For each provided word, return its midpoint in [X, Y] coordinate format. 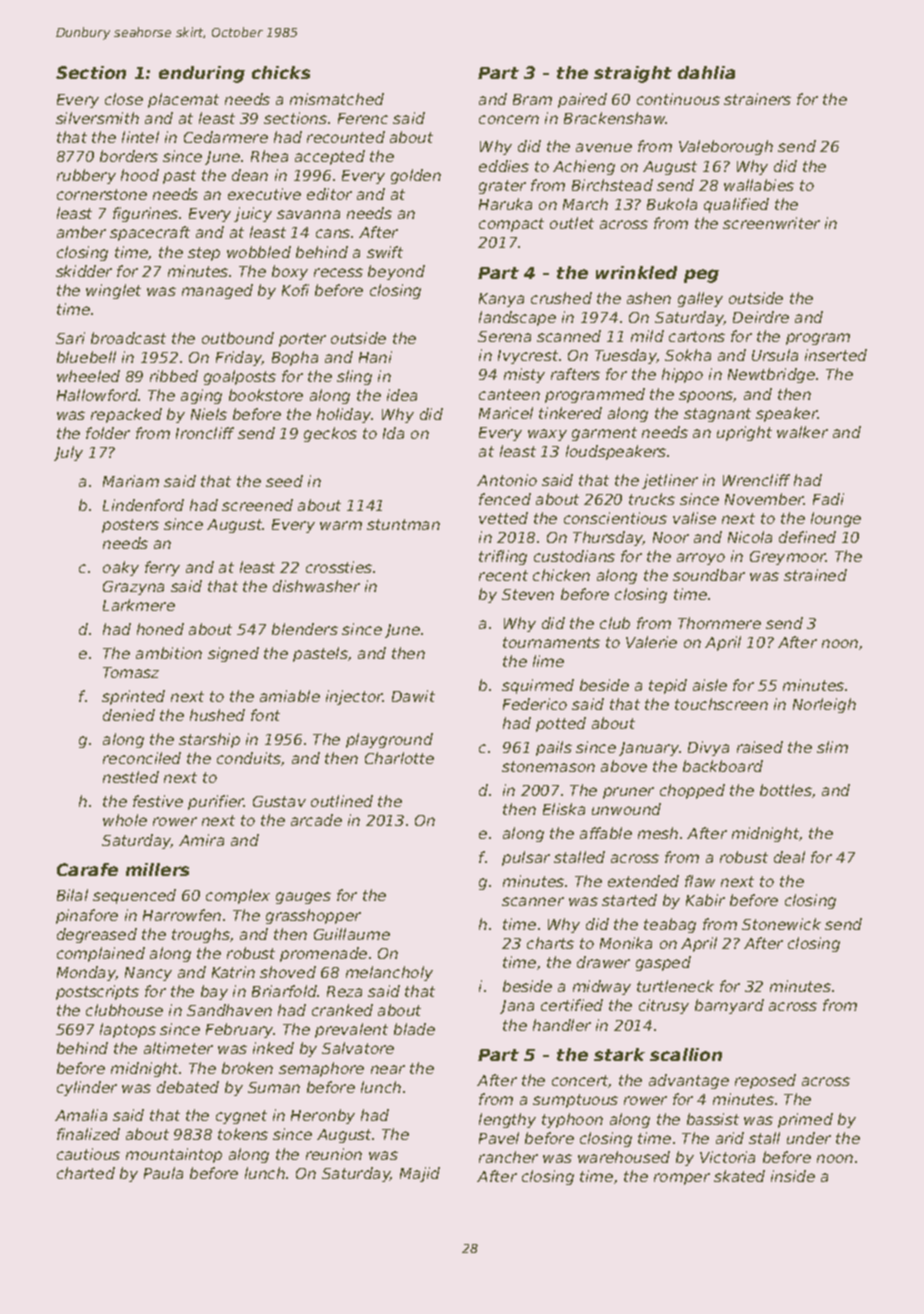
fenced [505, 499]
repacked [126, 415]
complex [238, 896]
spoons [706, 397]
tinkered [570, 413]
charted [86, 1173]
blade [414, 1029]
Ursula [775, 355]
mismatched [337, 99]
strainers [757, 99]
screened [257, 505]
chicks [281, 72]
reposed [765, 1081]
